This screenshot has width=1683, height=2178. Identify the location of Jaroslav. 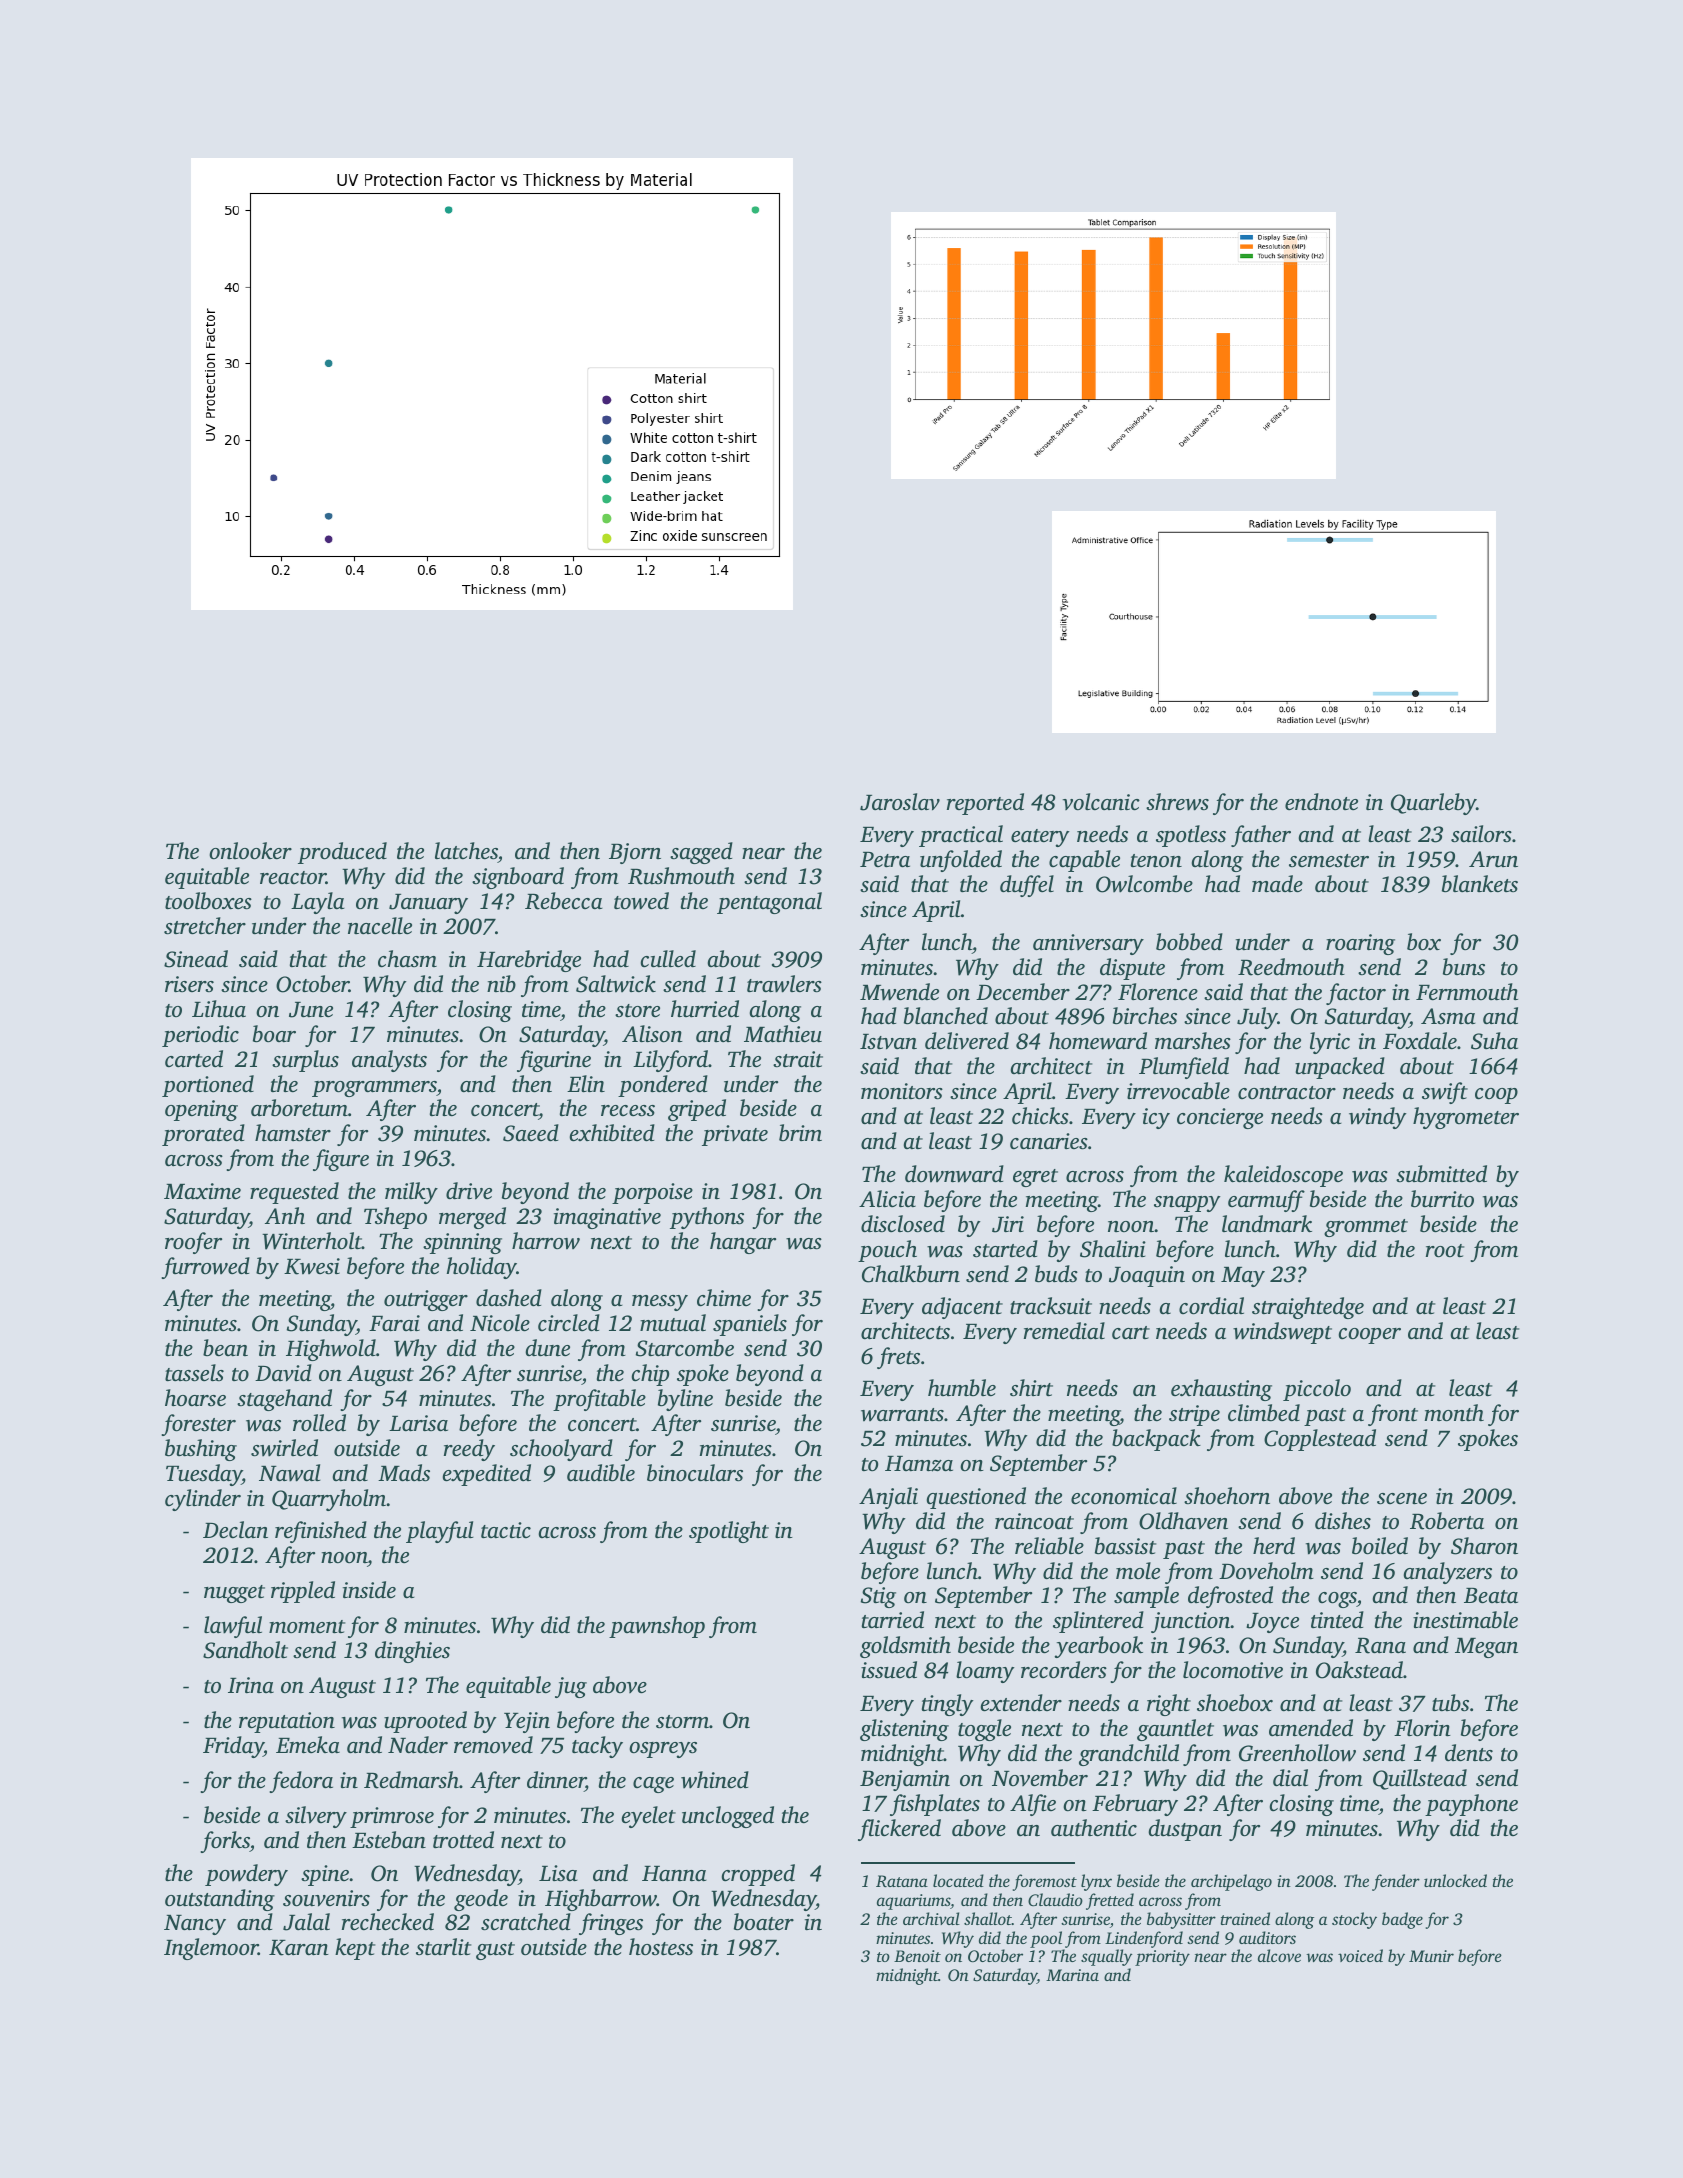
(900, 802).
